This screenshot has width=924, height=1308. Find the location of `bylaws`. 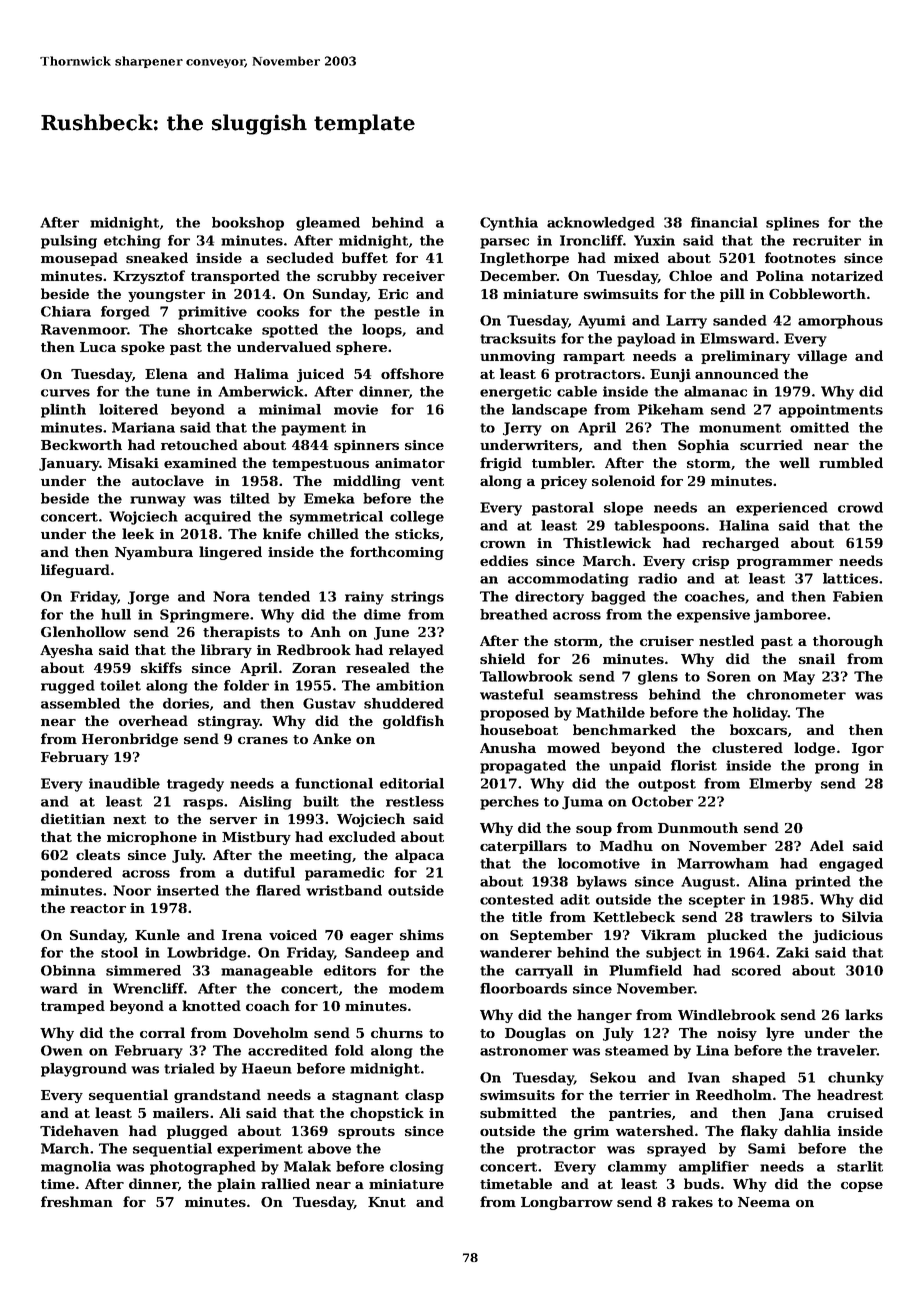

bylaws is located at coordinates (602, 883).
